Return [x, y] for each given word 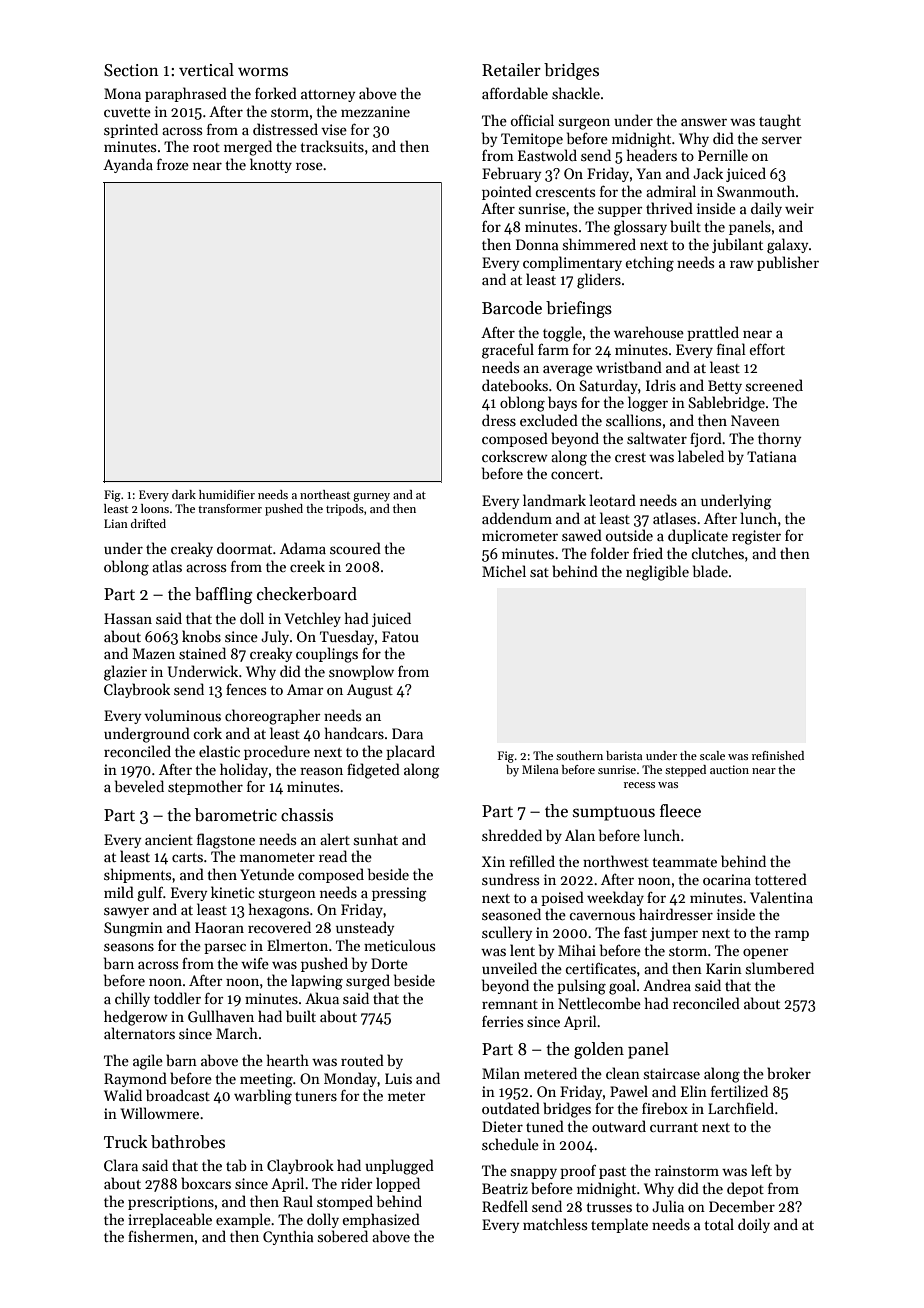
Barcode [512, 308]
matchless [555, 1224]
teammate [684, 862]
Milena [540, 769]
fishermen [161, 1236]
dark [184, 494]
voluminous [182, 715]
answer [704, 122]
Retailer [511, 69]
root [206, 147]
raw [742, 264]
